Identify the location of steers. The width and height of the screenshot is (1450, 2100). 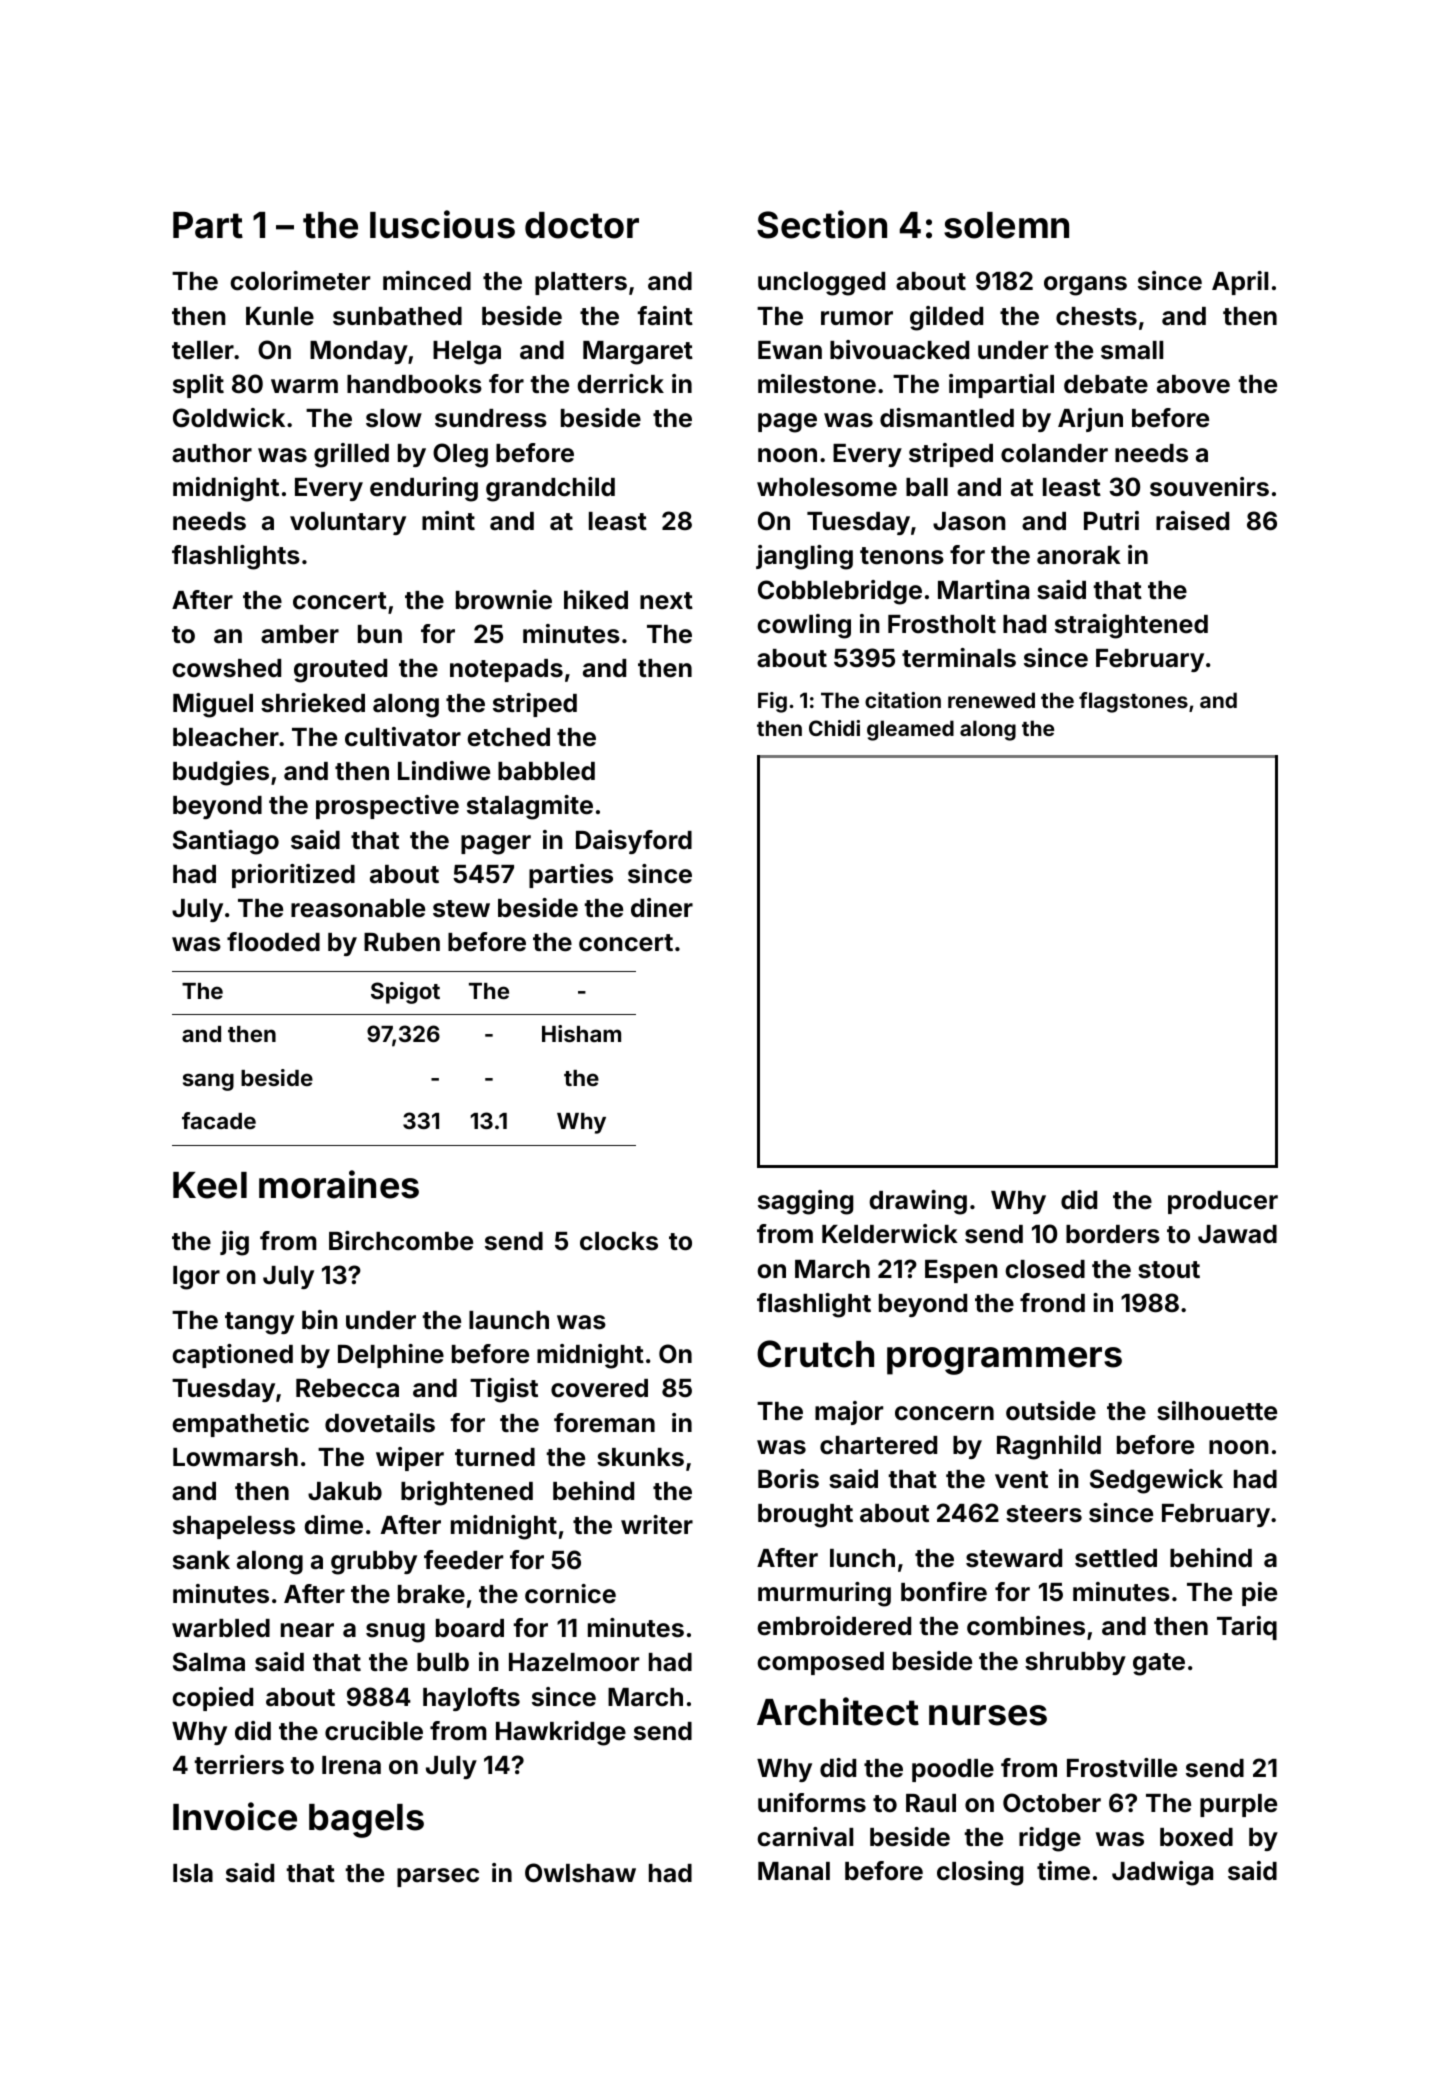
(1044, 1514).
